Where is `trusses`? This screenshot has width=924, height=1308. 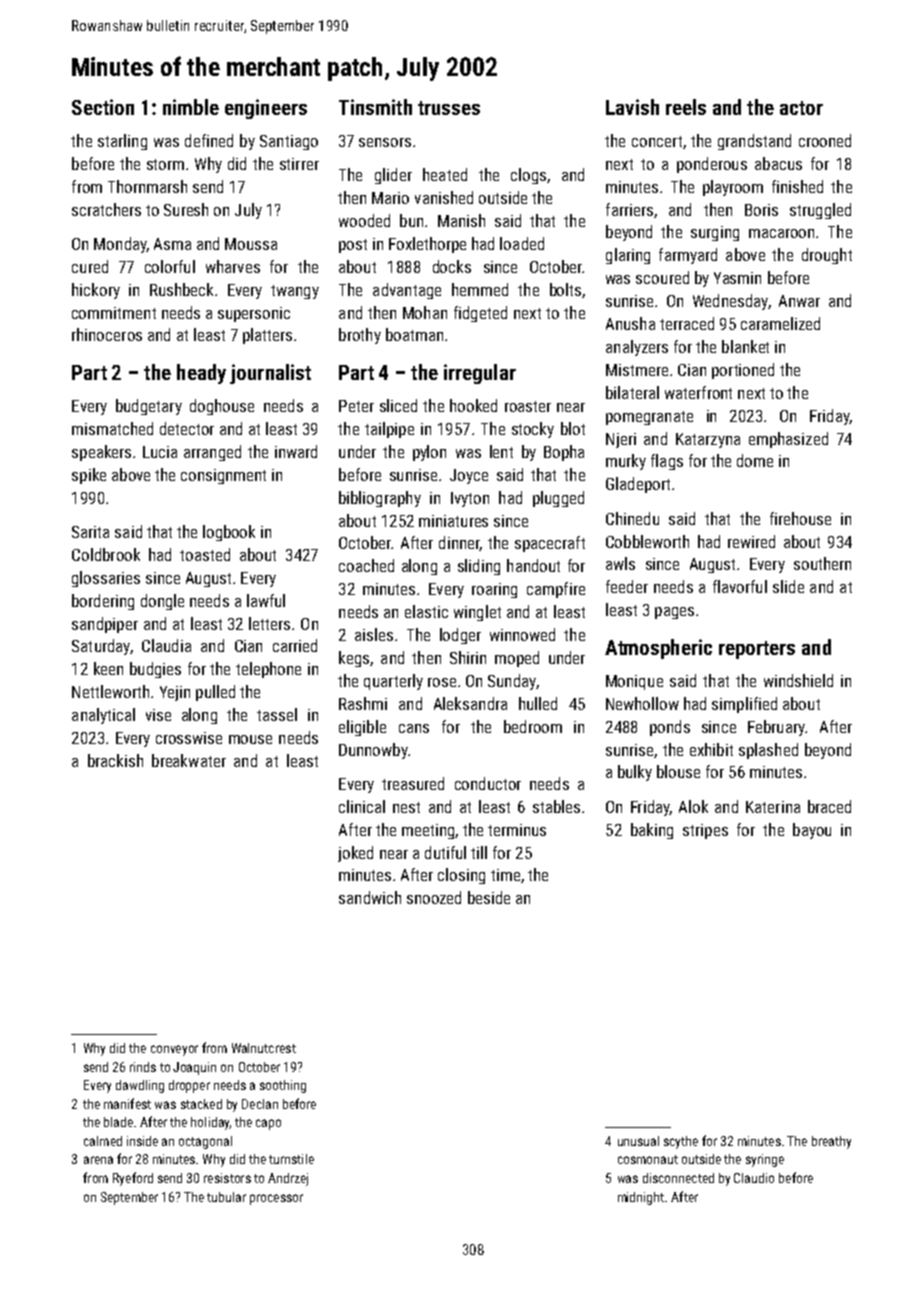
trusses is located at coordinates (449, 108).
